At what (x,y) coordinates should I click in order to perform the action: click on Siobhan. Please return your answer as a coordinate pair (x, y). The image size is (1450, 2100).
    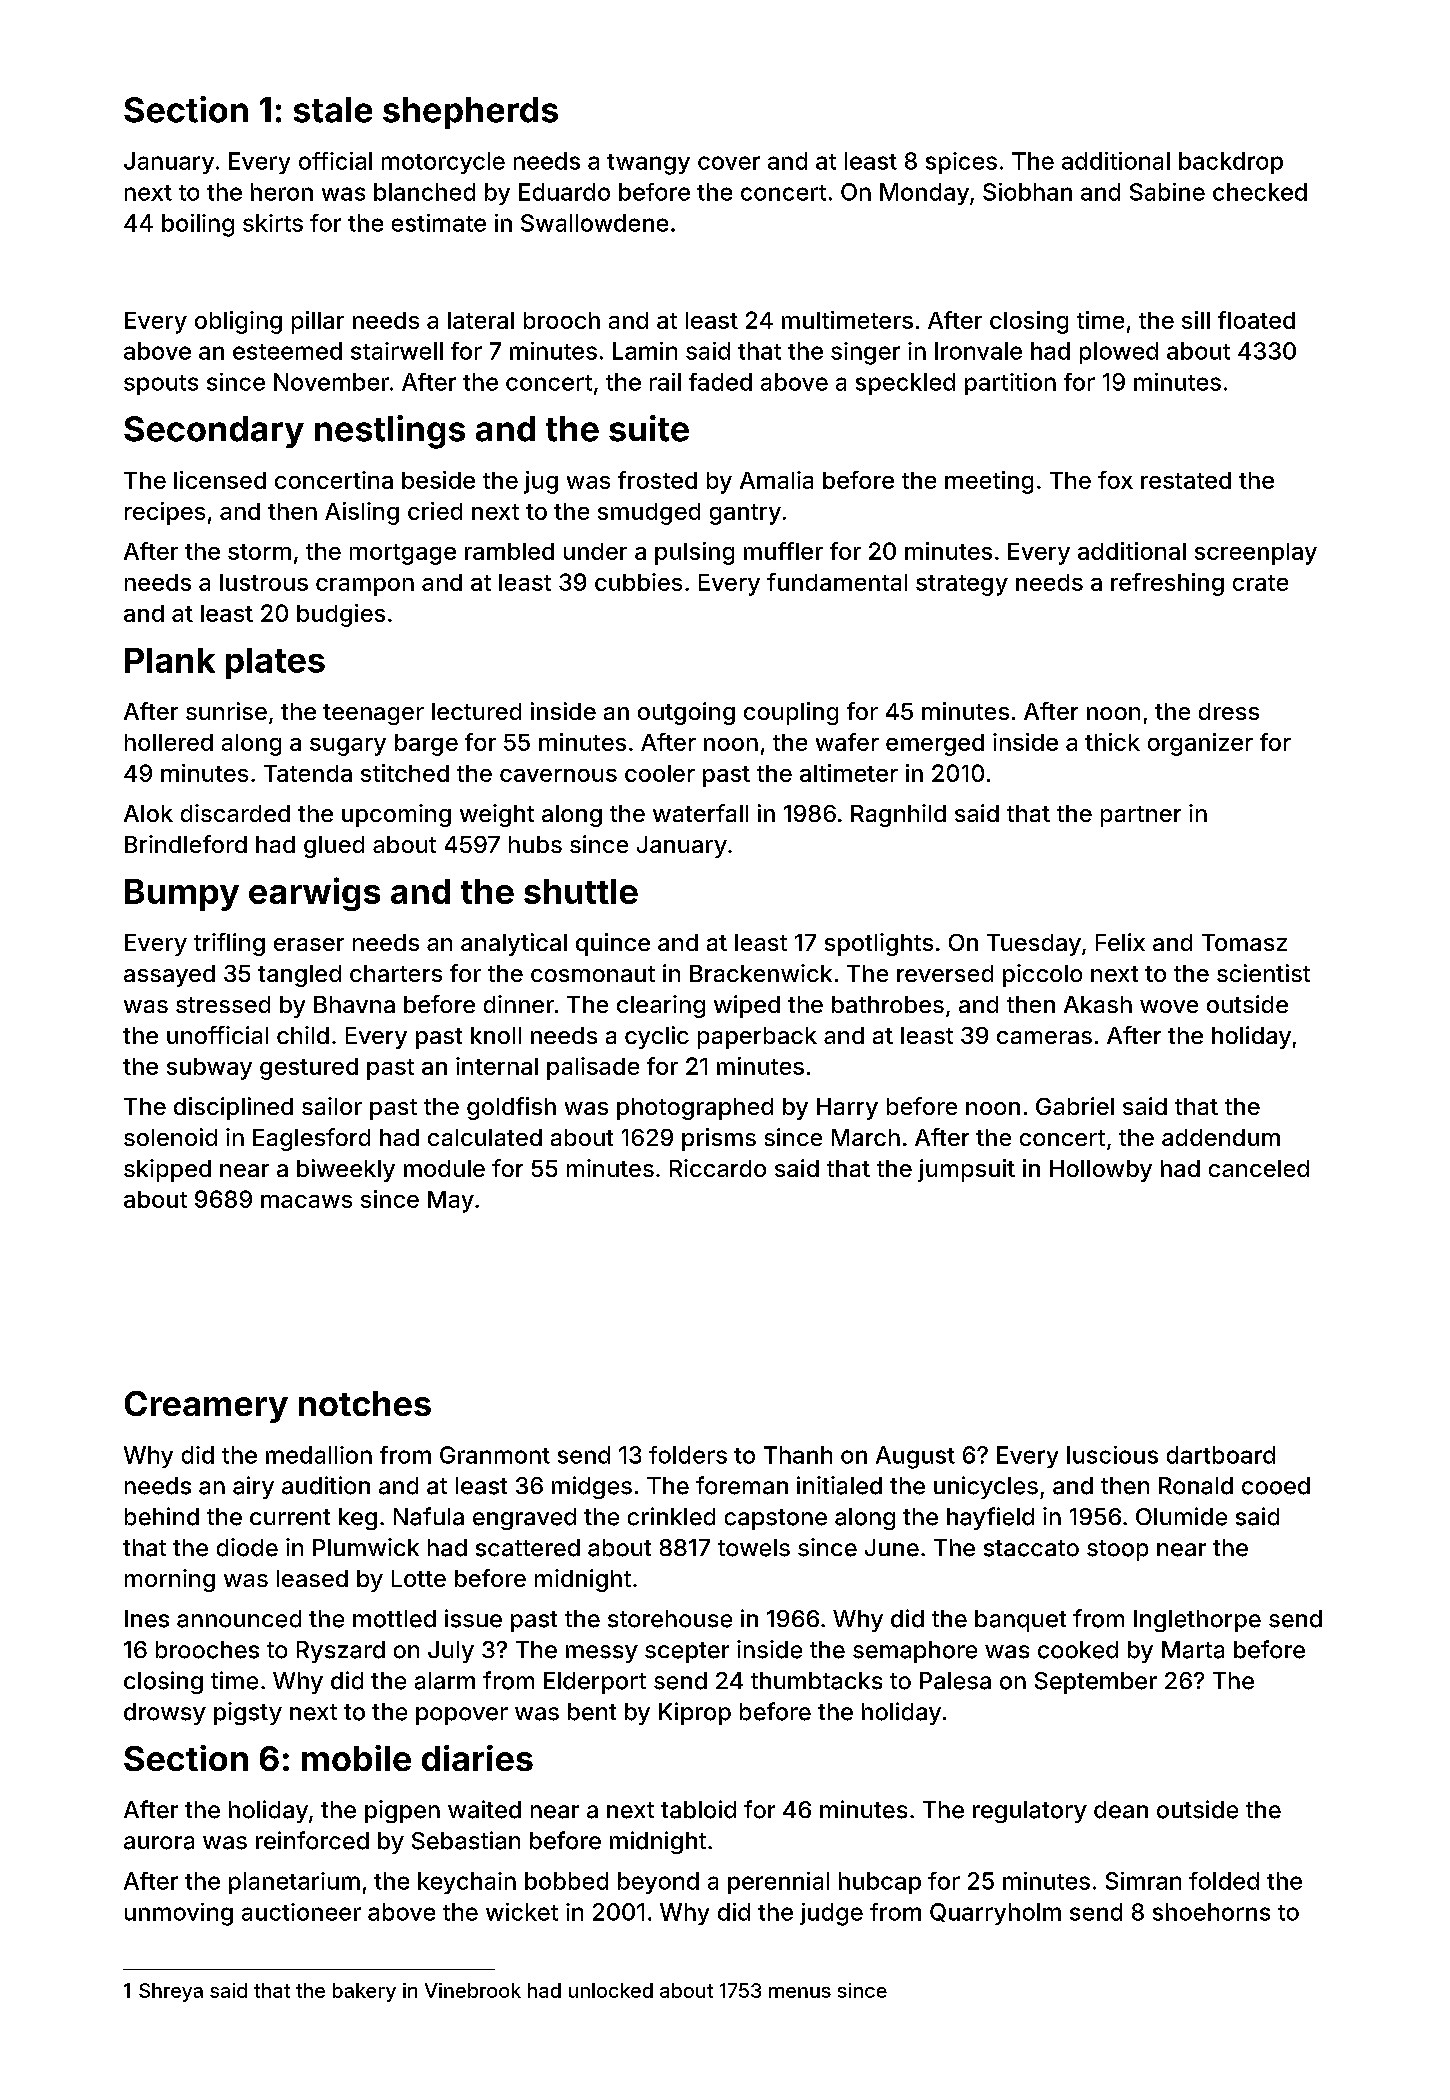
    Looking at the image, I should click on (1027, 192).
